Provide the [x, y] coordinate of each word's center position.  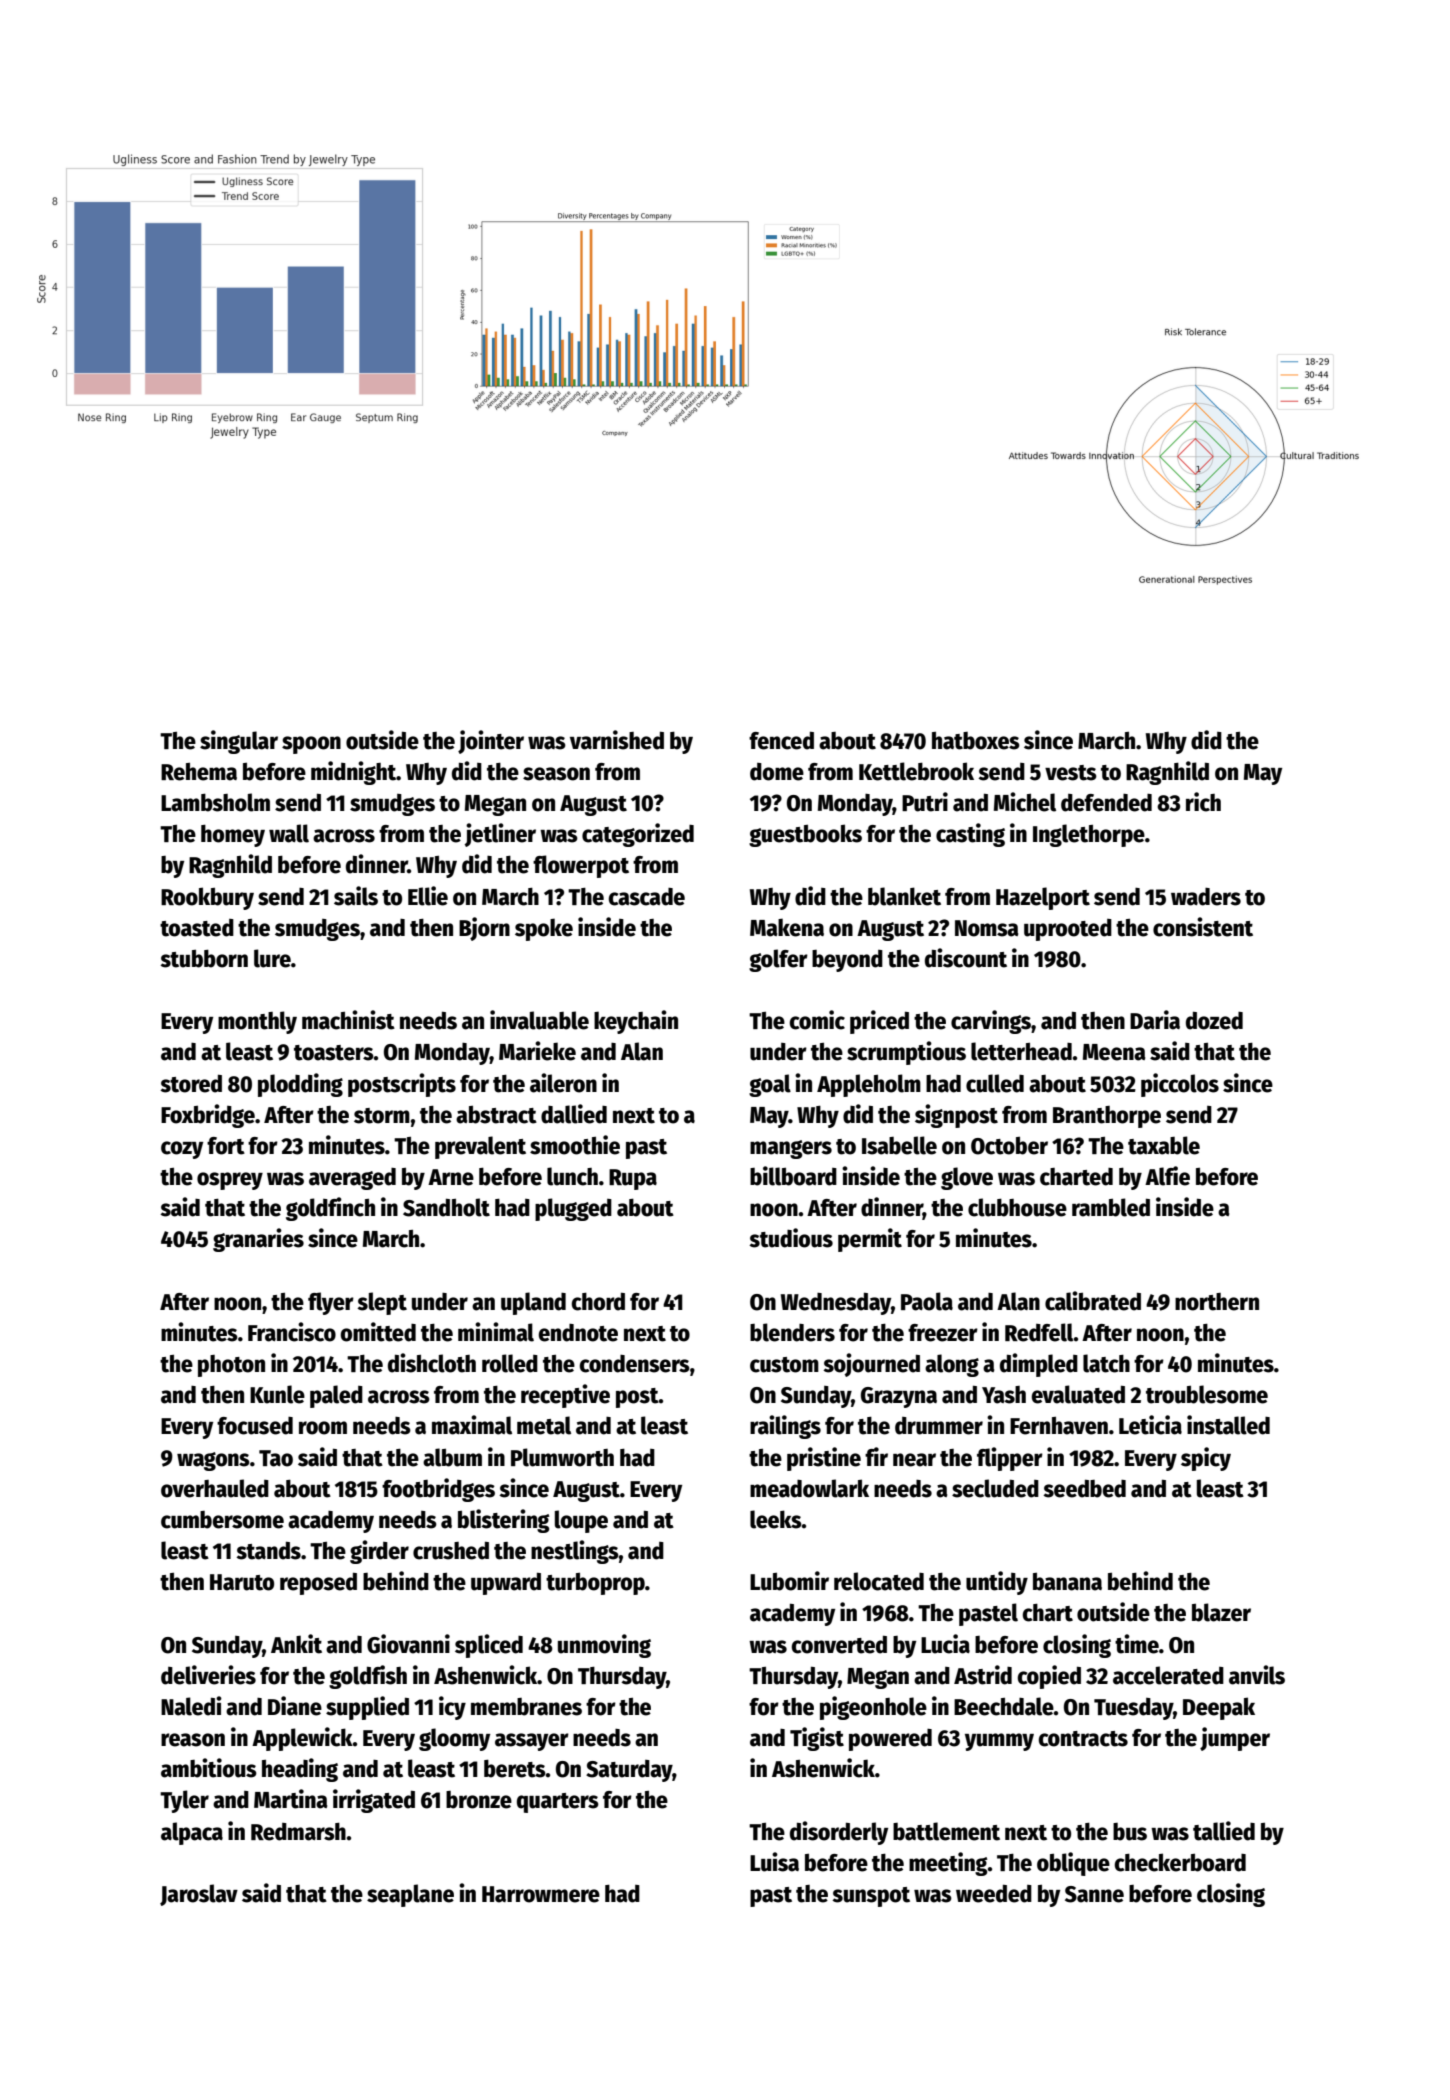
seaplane [410, 1895]
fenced [781, 741]
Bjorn [484, 929]
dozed [1214, 1021]
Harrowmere [541, 1894]
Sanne [1094, 1894]
